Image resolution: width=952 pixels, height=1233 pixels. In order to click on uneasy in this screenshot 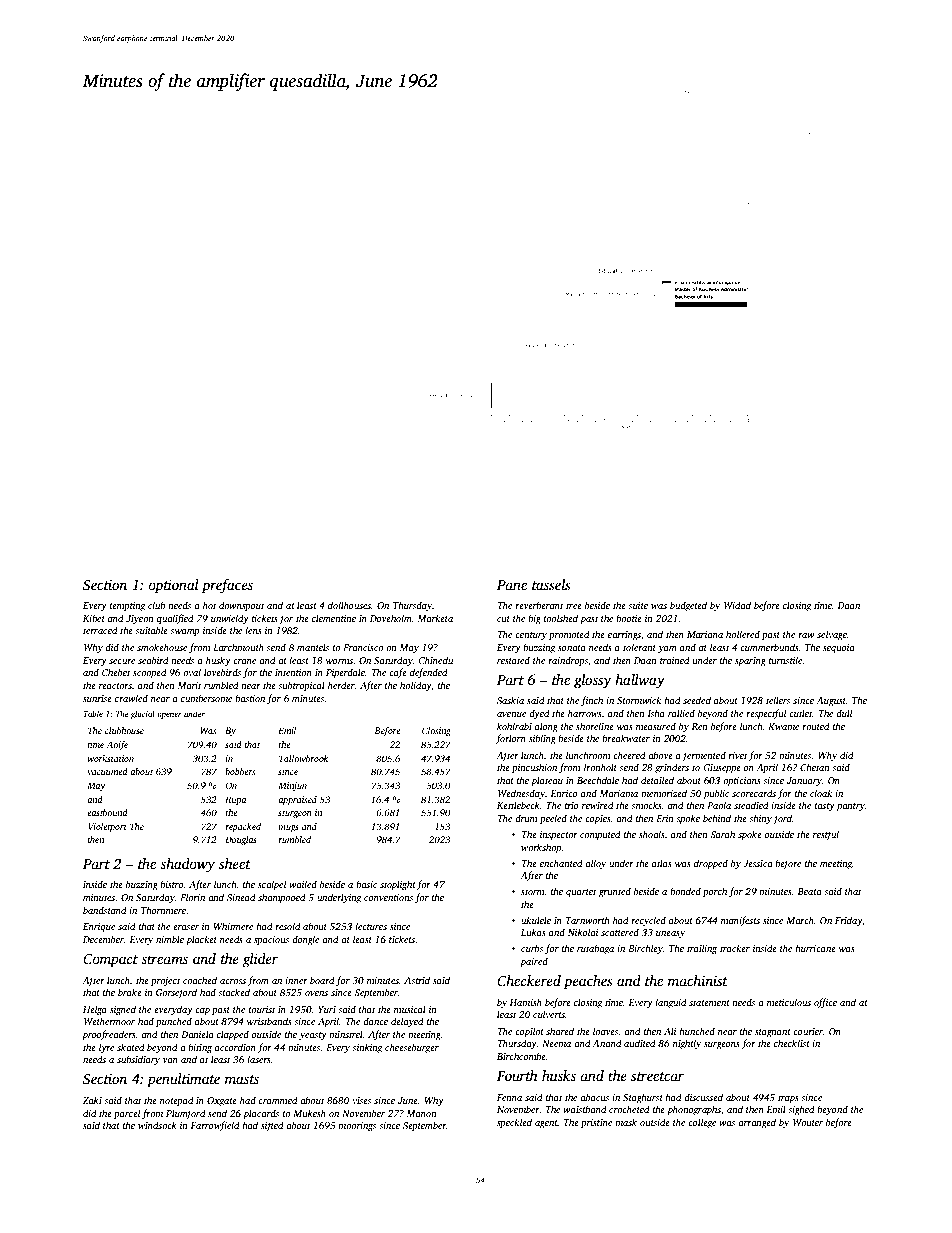, I will do `click(670, 934)`.
